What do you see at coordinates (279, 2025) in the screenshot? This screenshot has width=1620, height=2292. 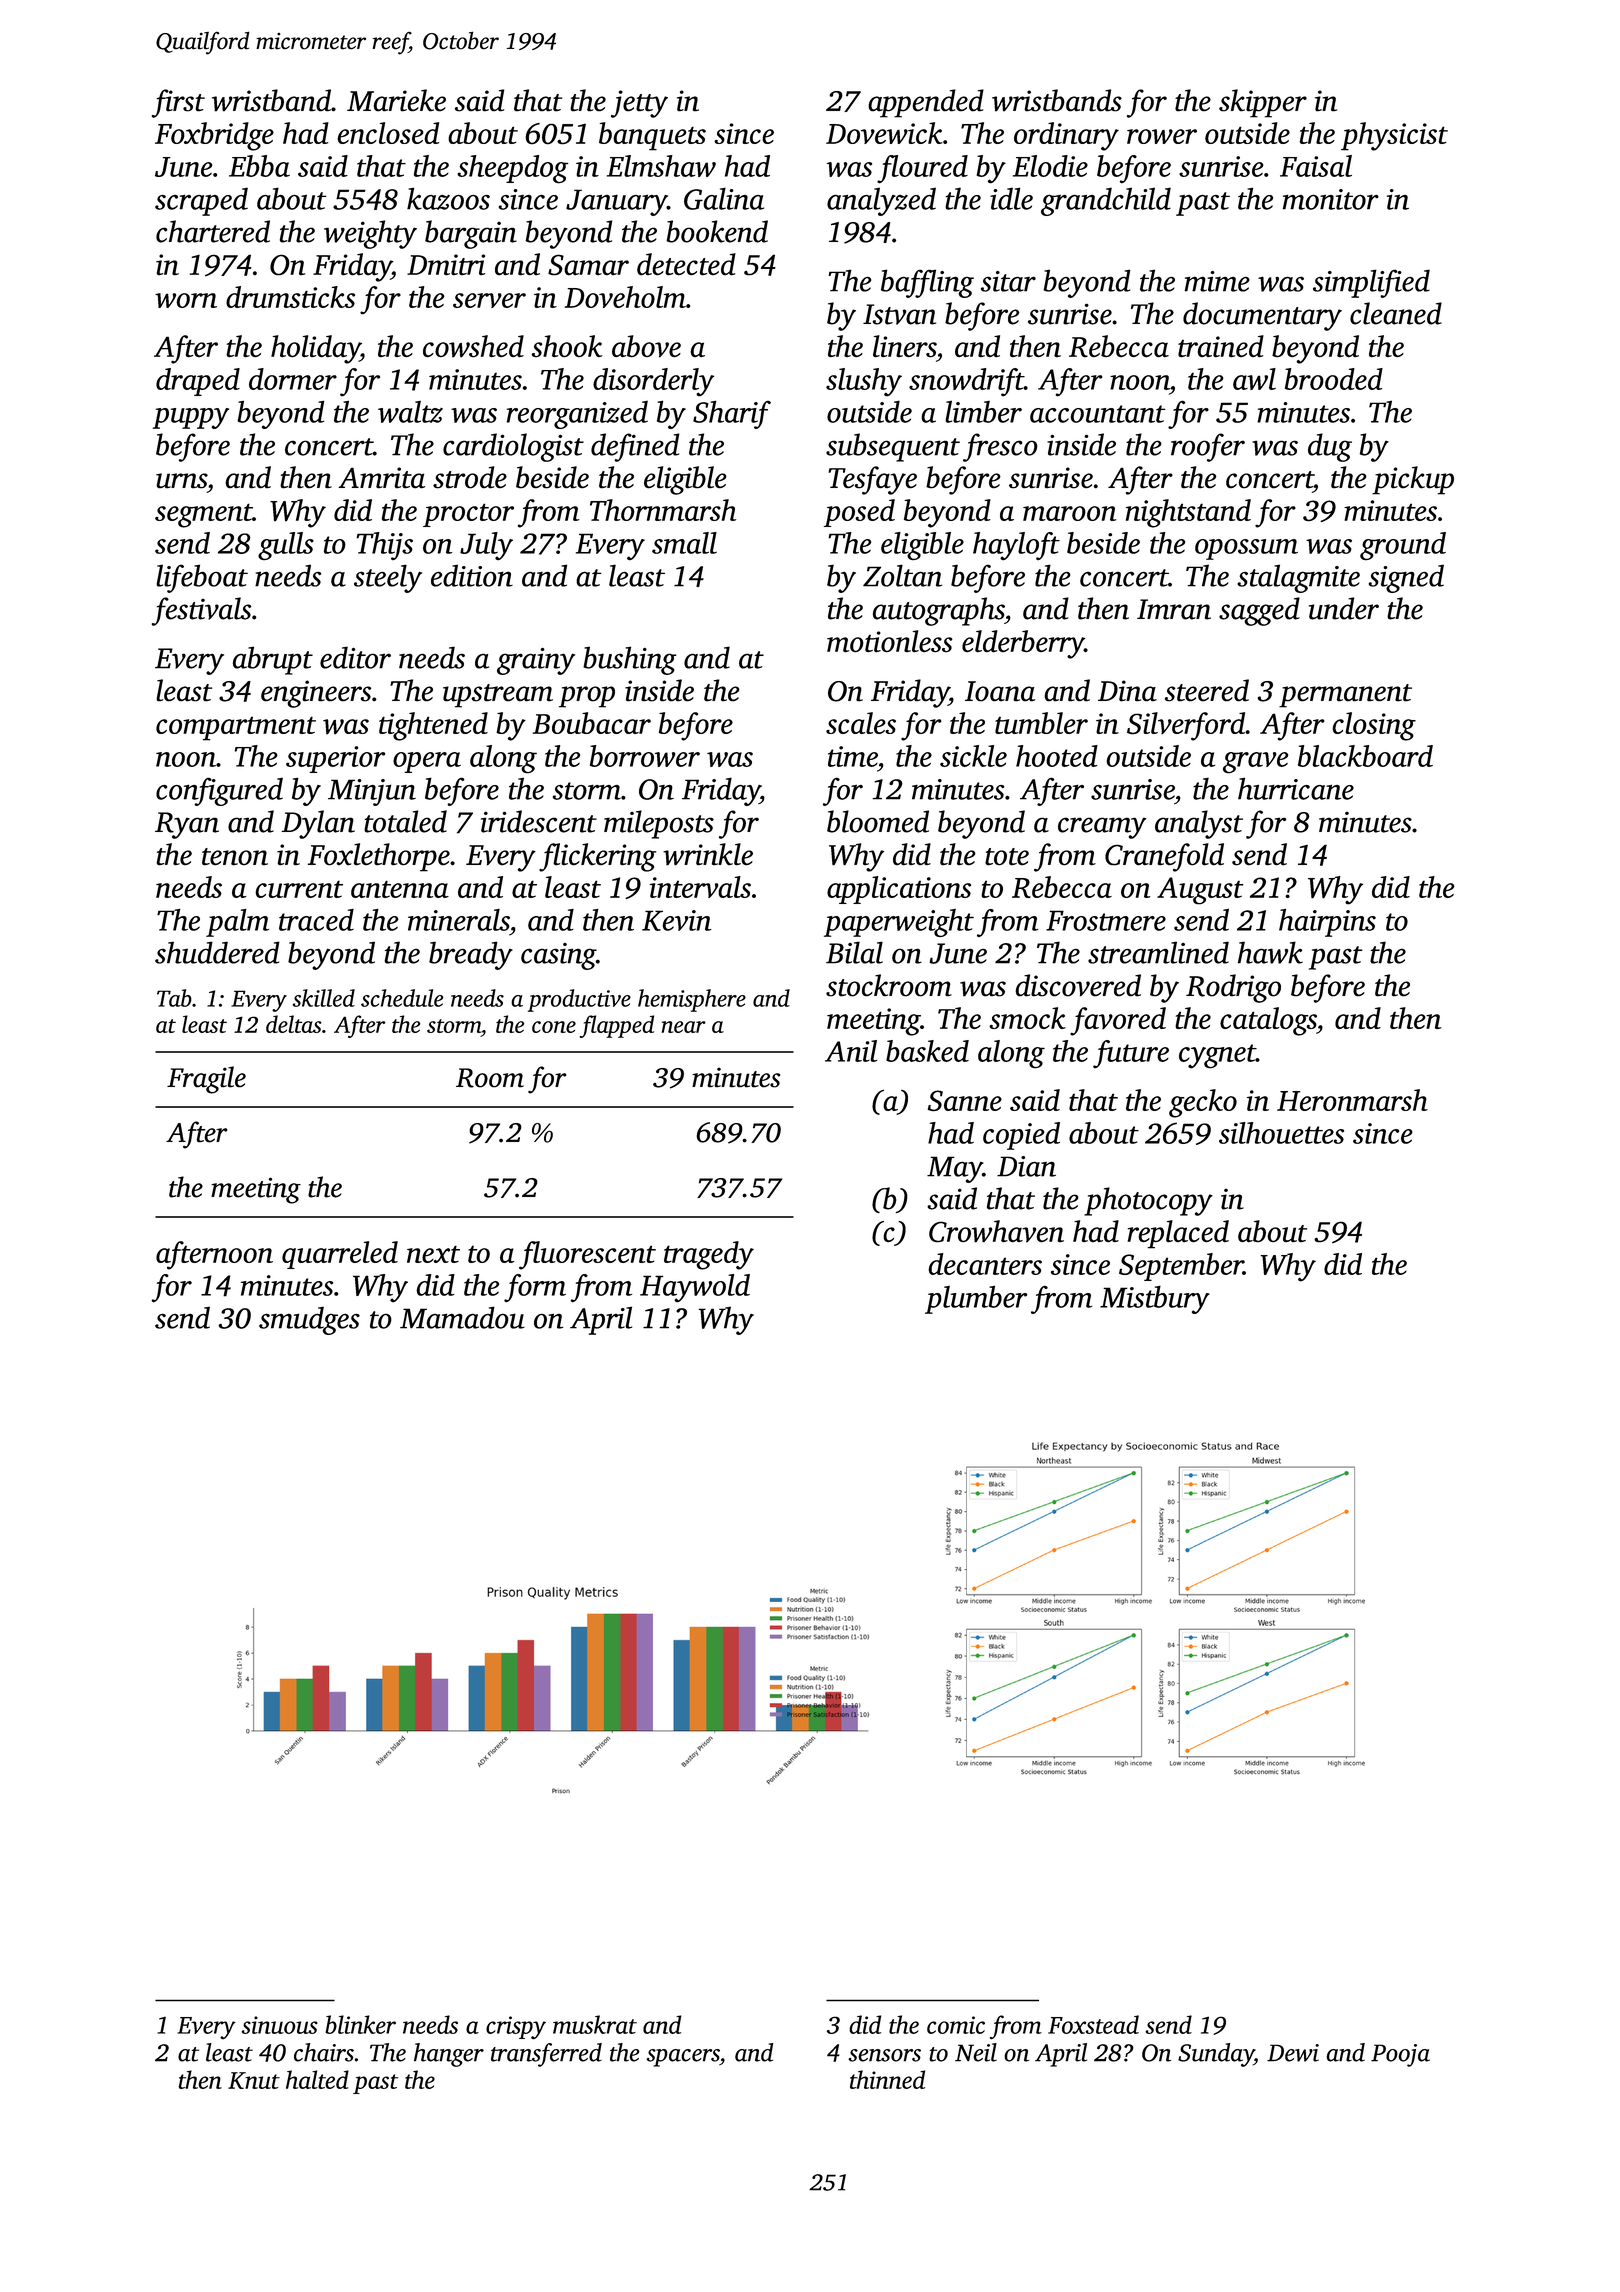 I see `sinuous` at bounding box center [279, 2025].
